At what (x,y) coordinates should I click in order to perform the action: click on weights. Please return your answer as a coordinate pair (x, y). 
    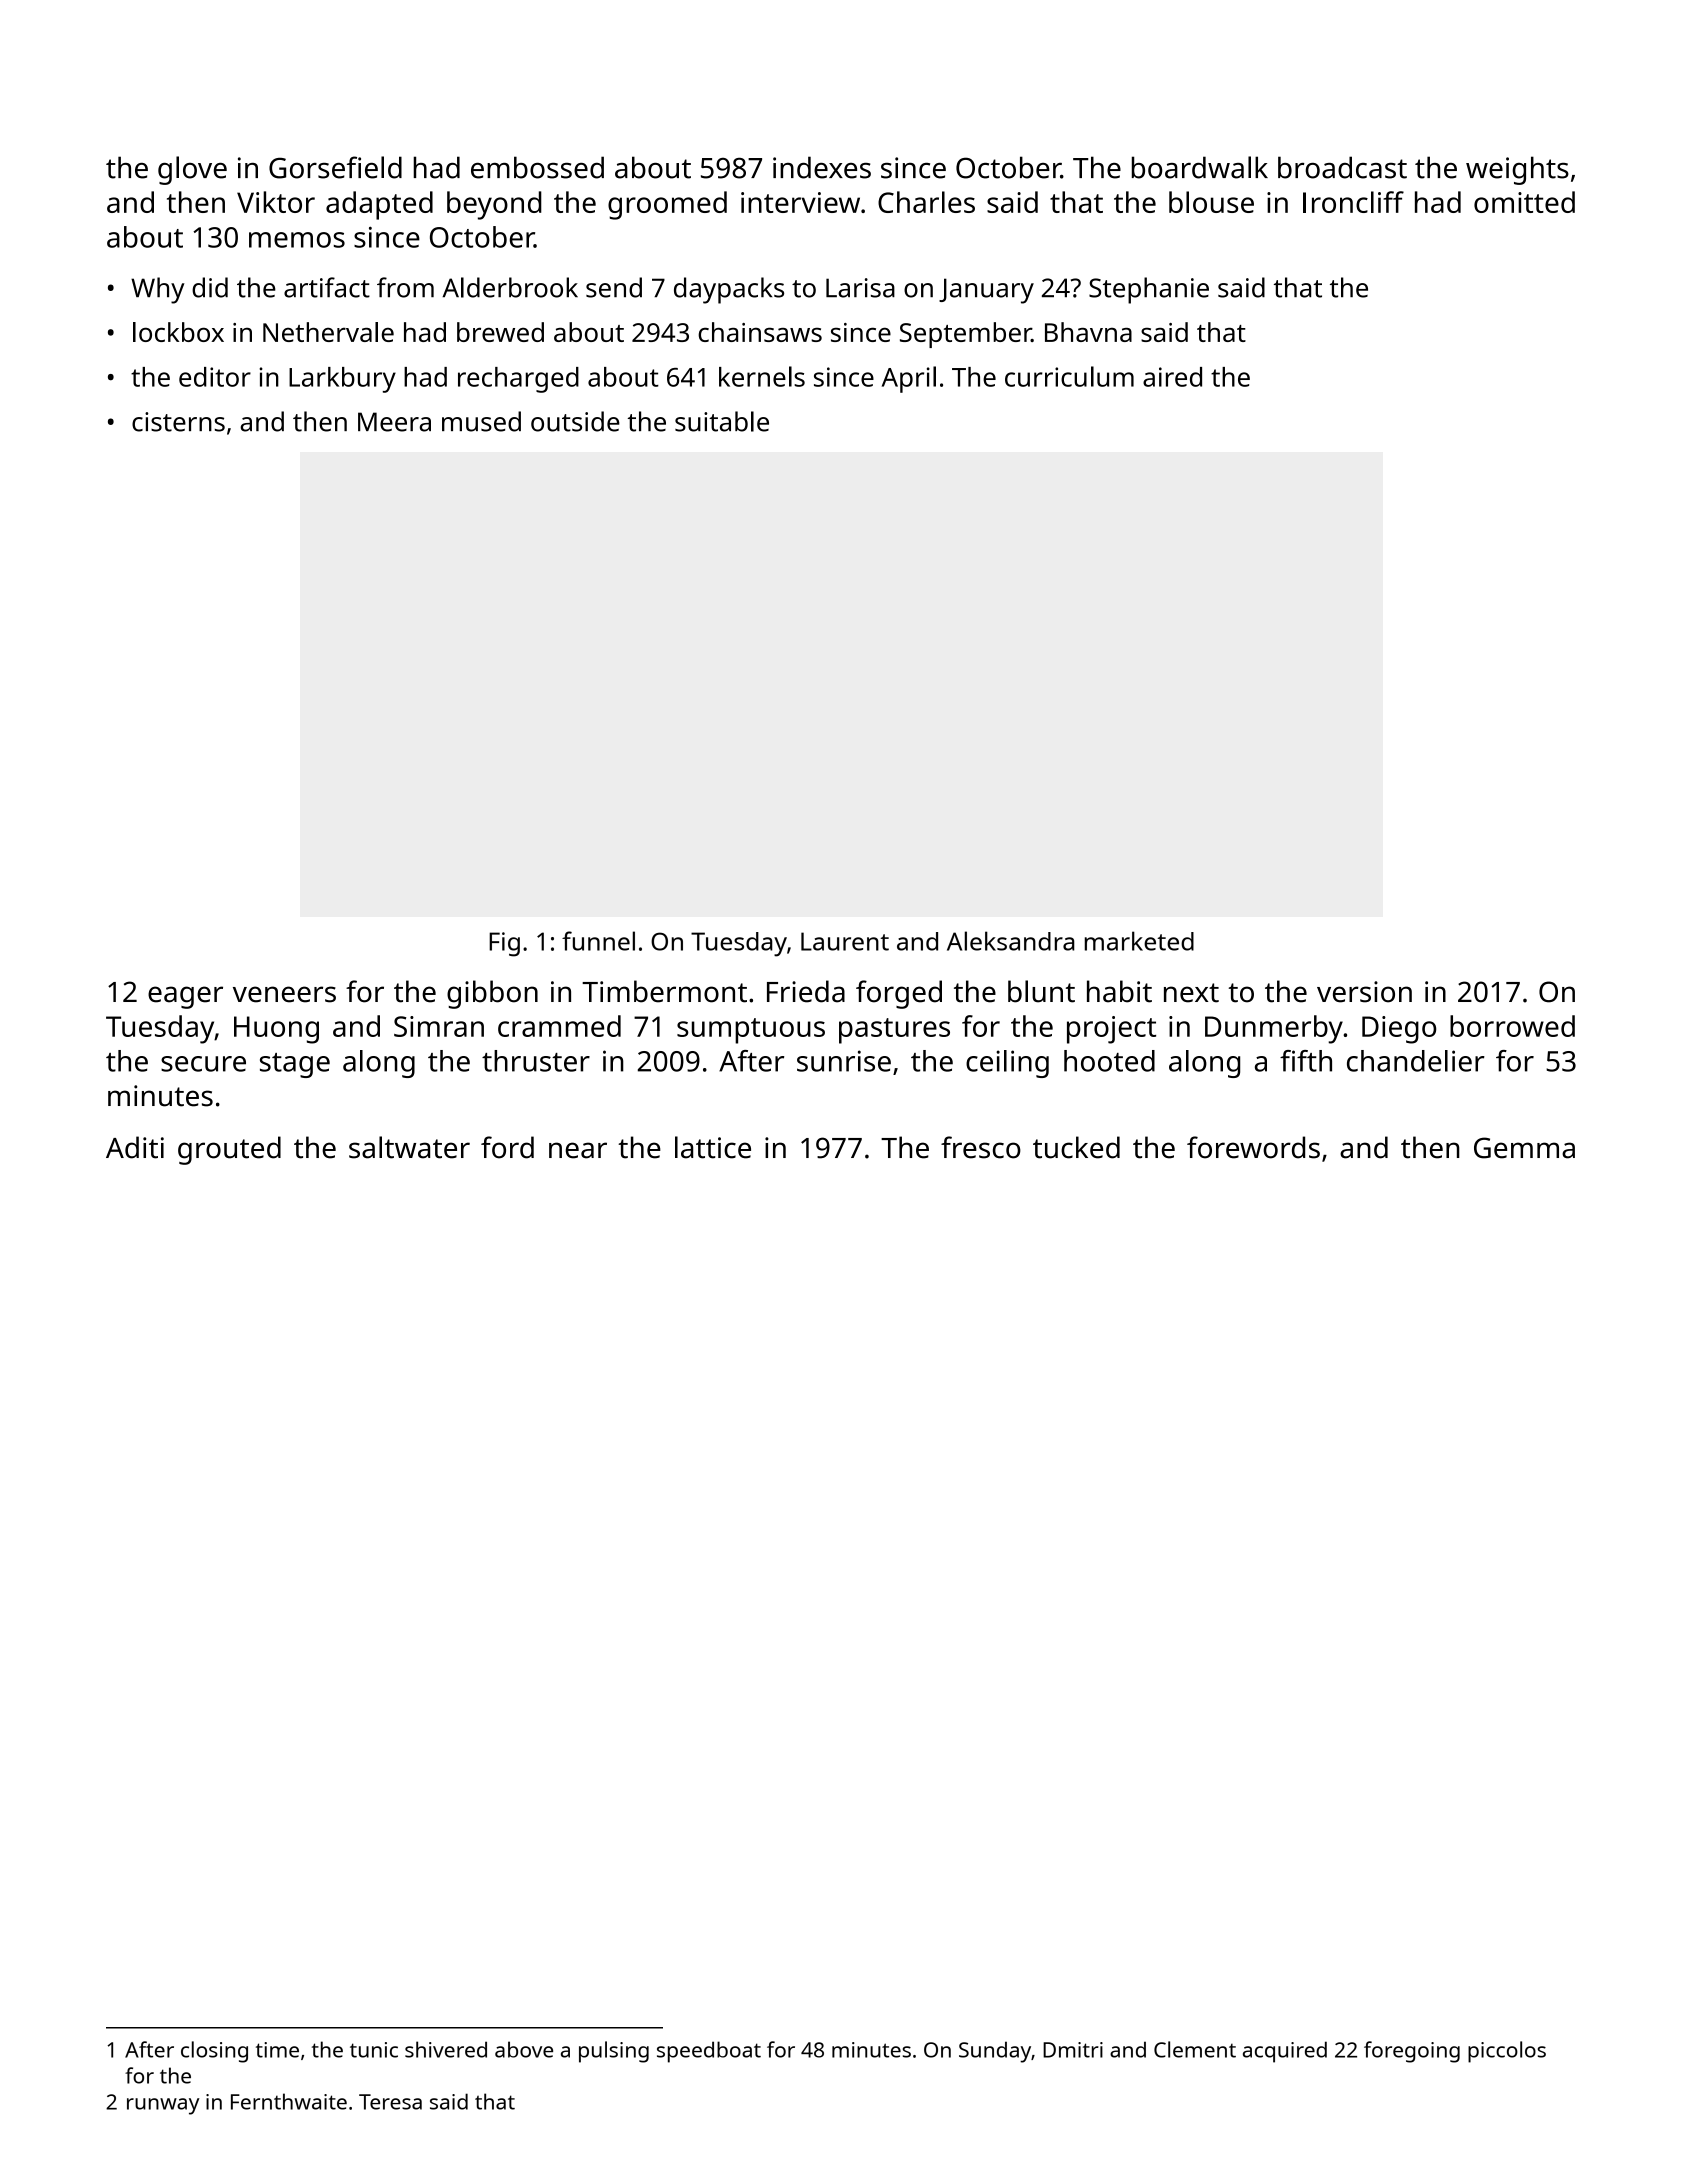
    Looking at the image, I should click on (1517, 170).
